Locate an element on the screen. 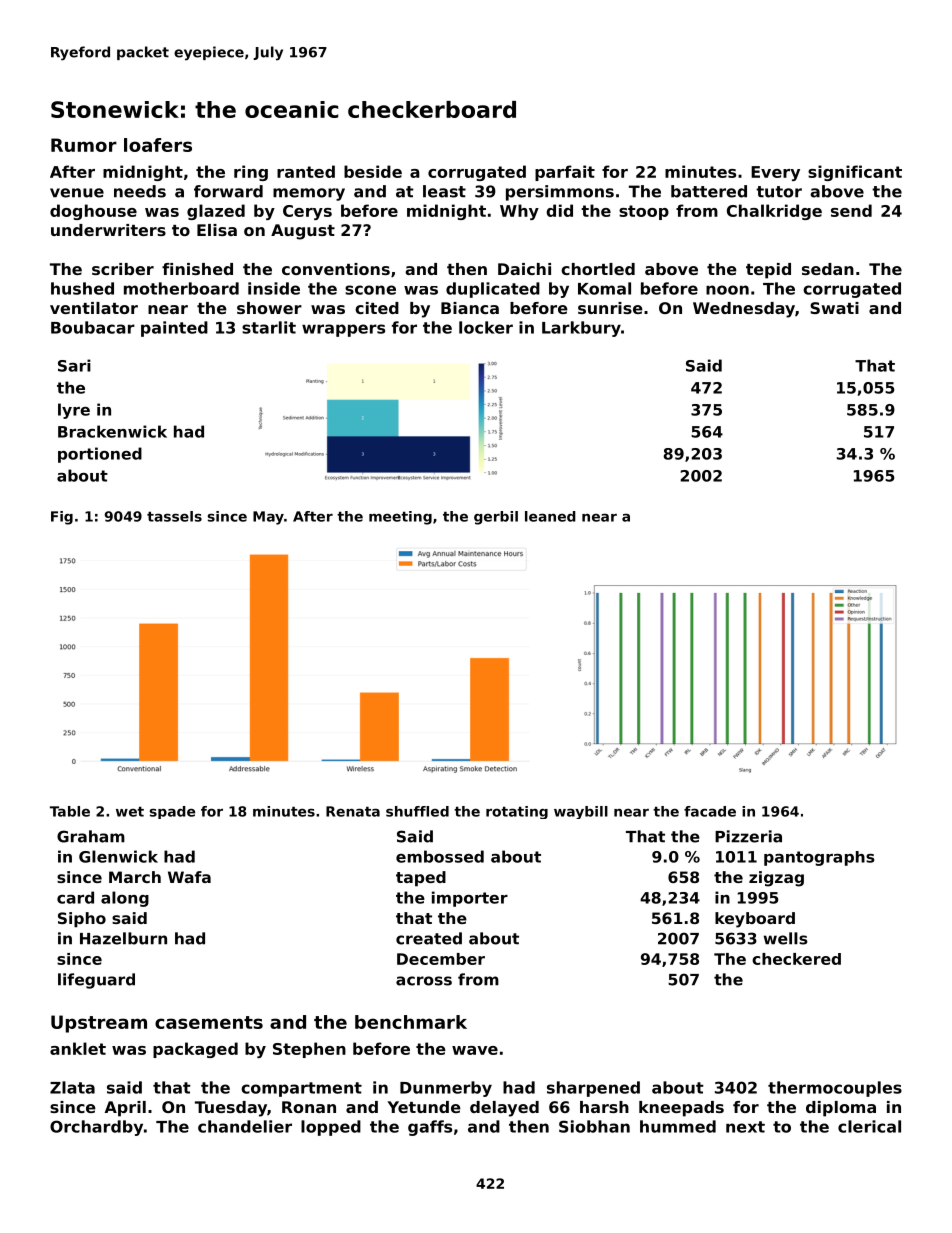 Image resolution: width=952 pixels, height=1233 pixels. Larkbury is located at coordinates (581, 329).
